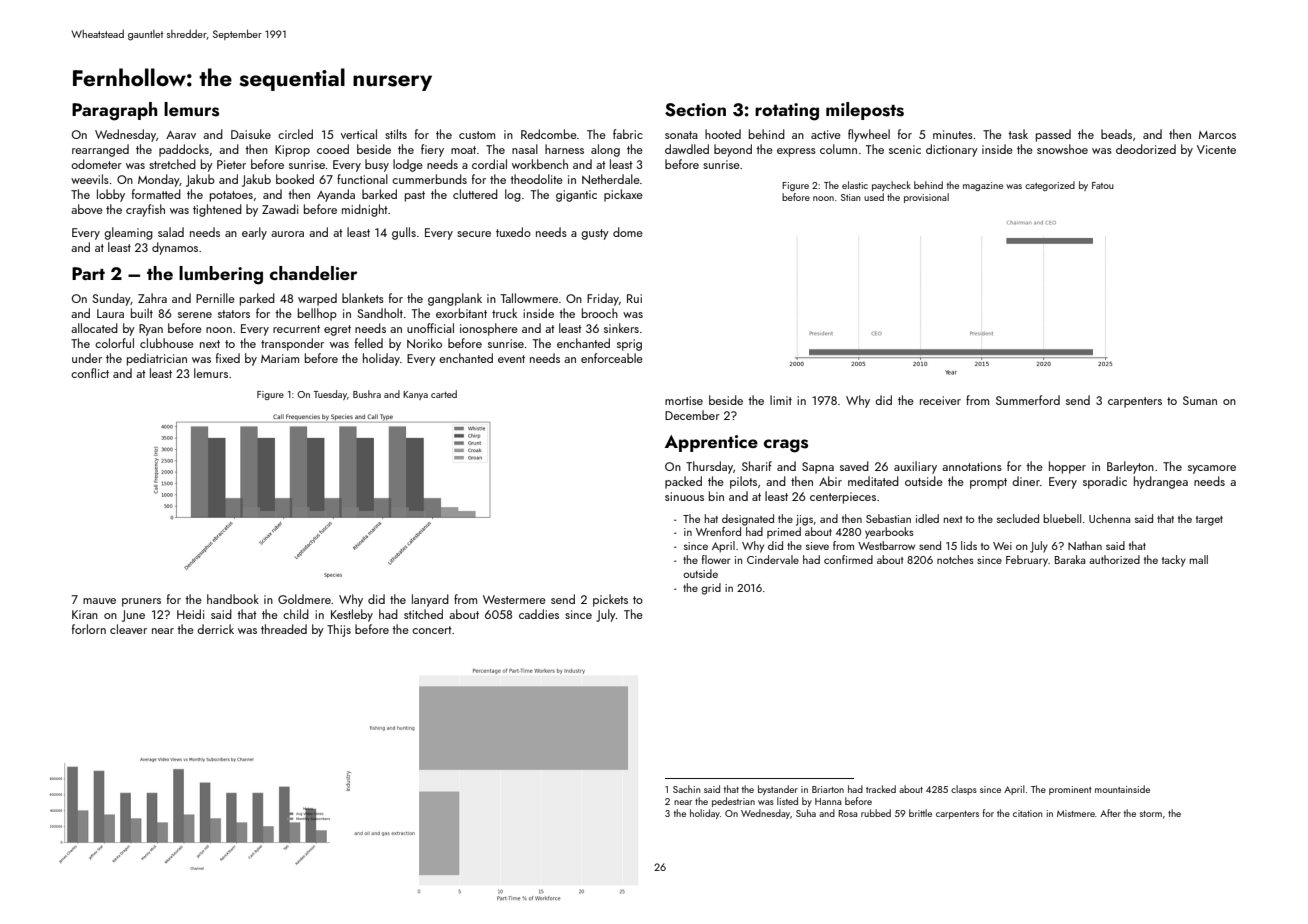  I want to click on Summerford, so click(1028, 400).
